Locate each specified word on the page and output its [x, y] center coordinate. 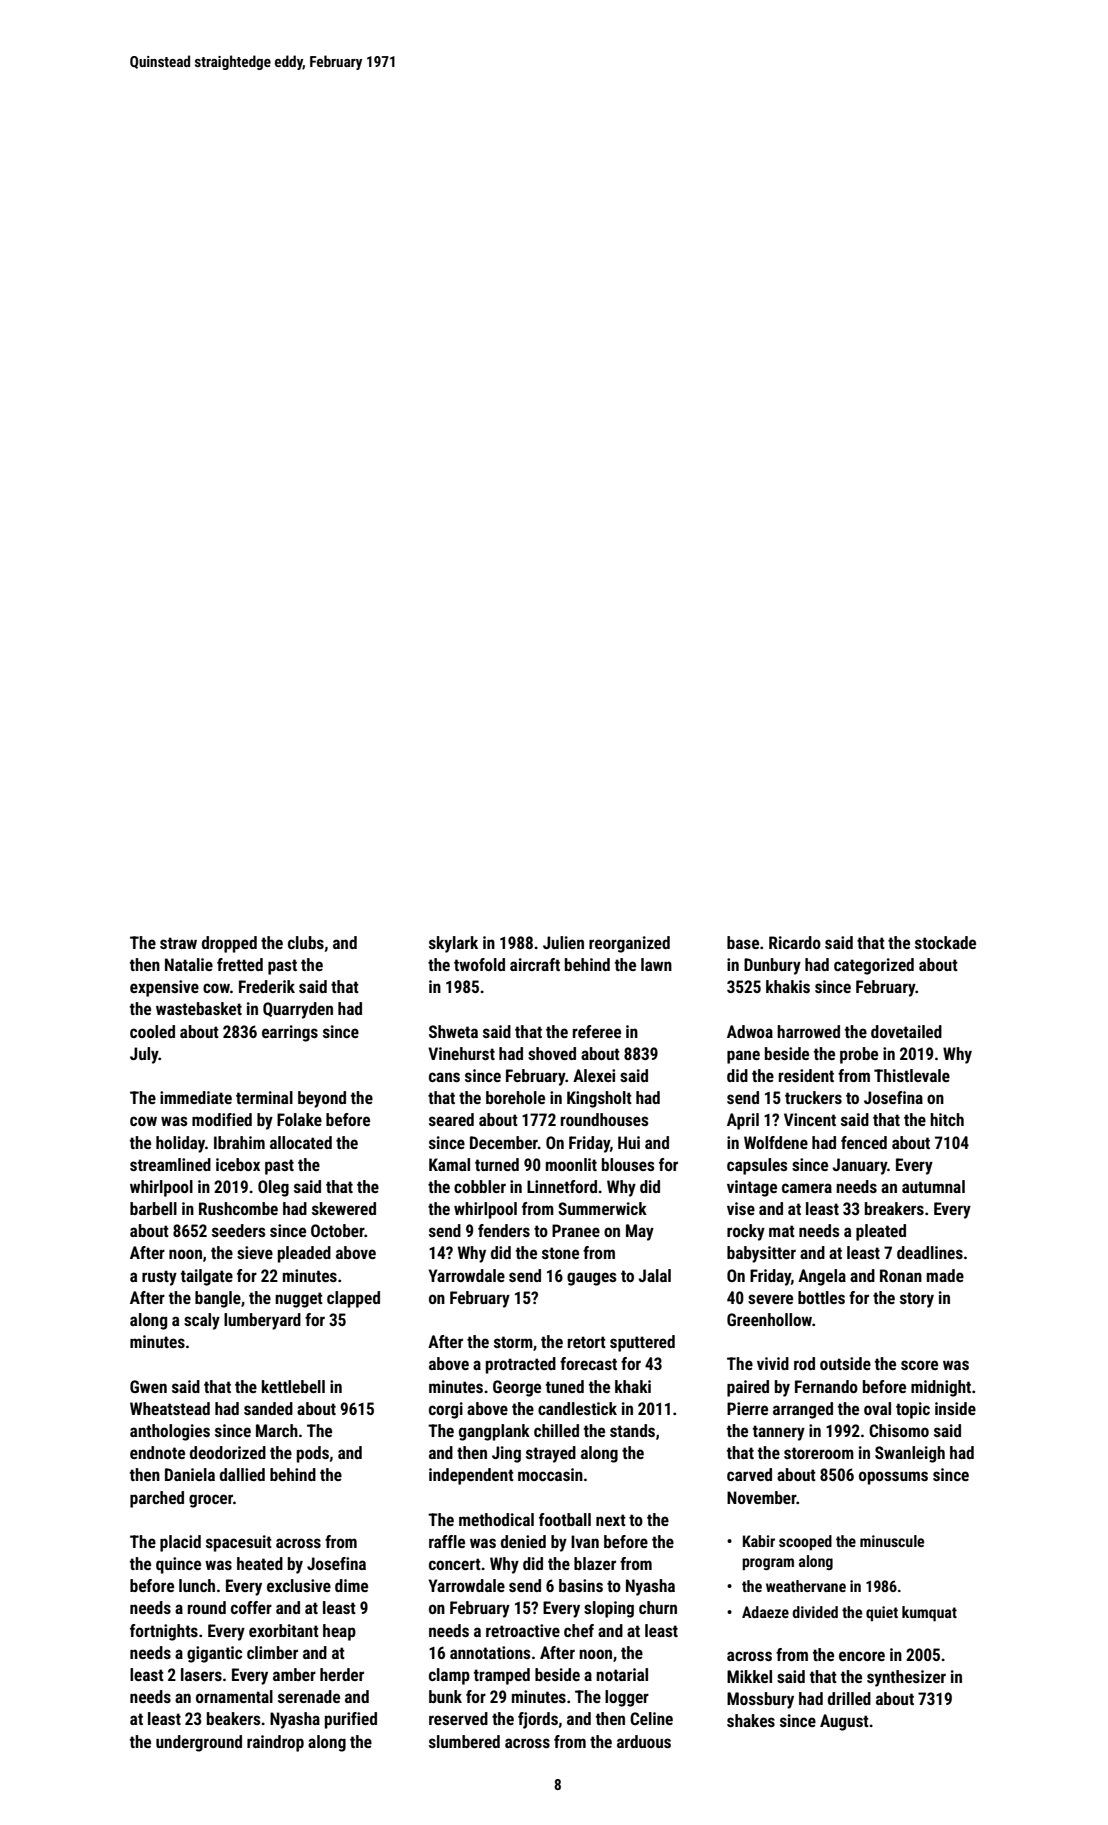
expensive [164, 988]
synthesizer [906, 1678]
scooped [805, 1542]
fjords [538, 1720]
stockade [945, 942]
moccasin [550, 1474]
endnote [157, 1452]
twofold [479, 964]
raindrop [275, 1743]
